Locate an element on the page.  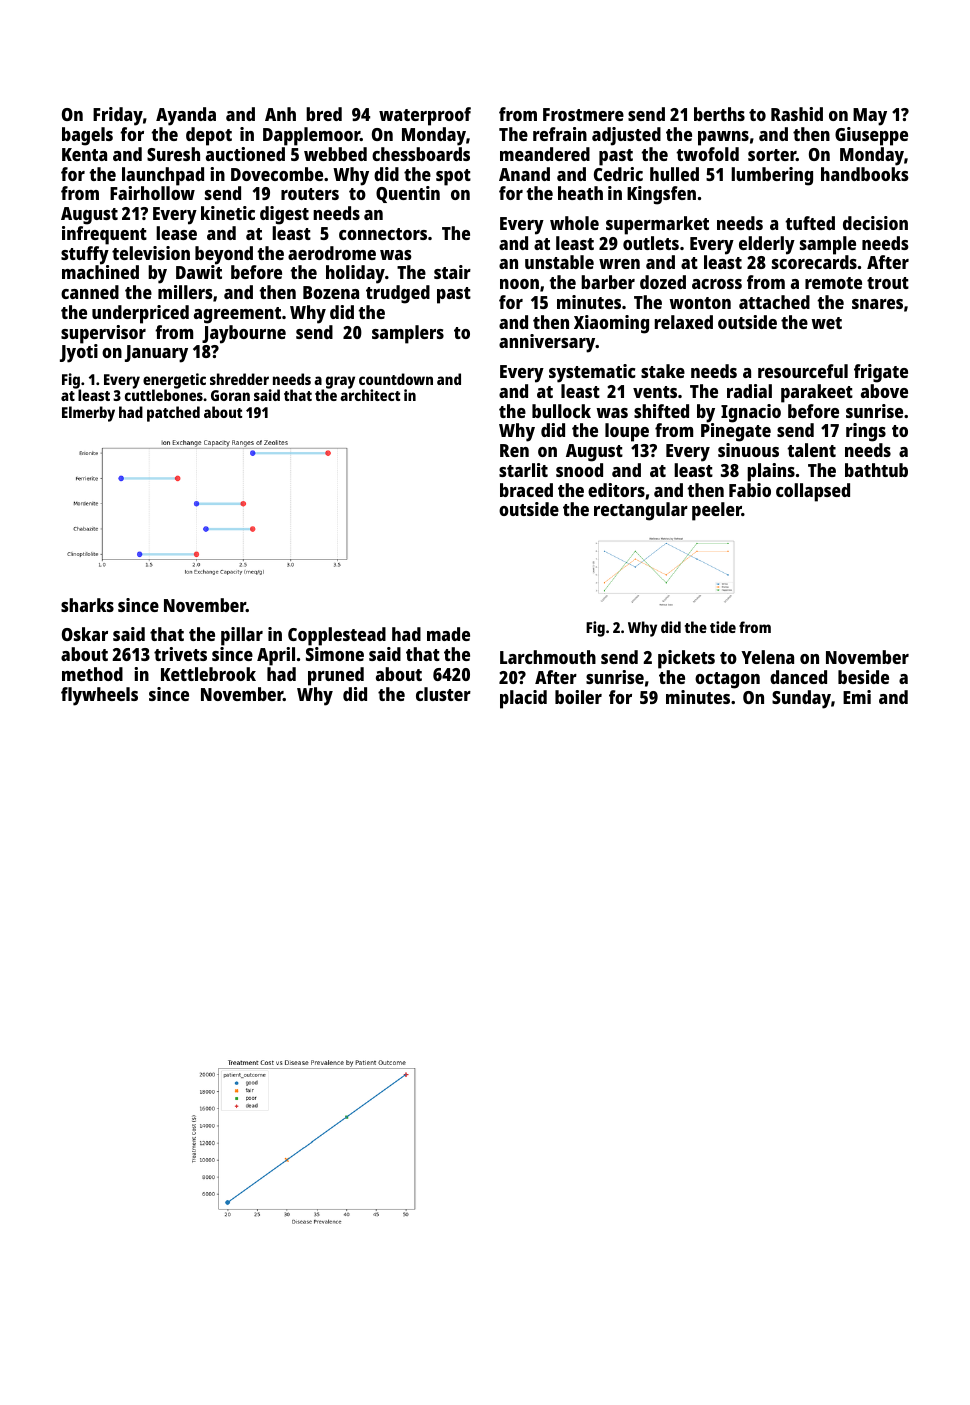
made is located at coordinates (448, 634).
